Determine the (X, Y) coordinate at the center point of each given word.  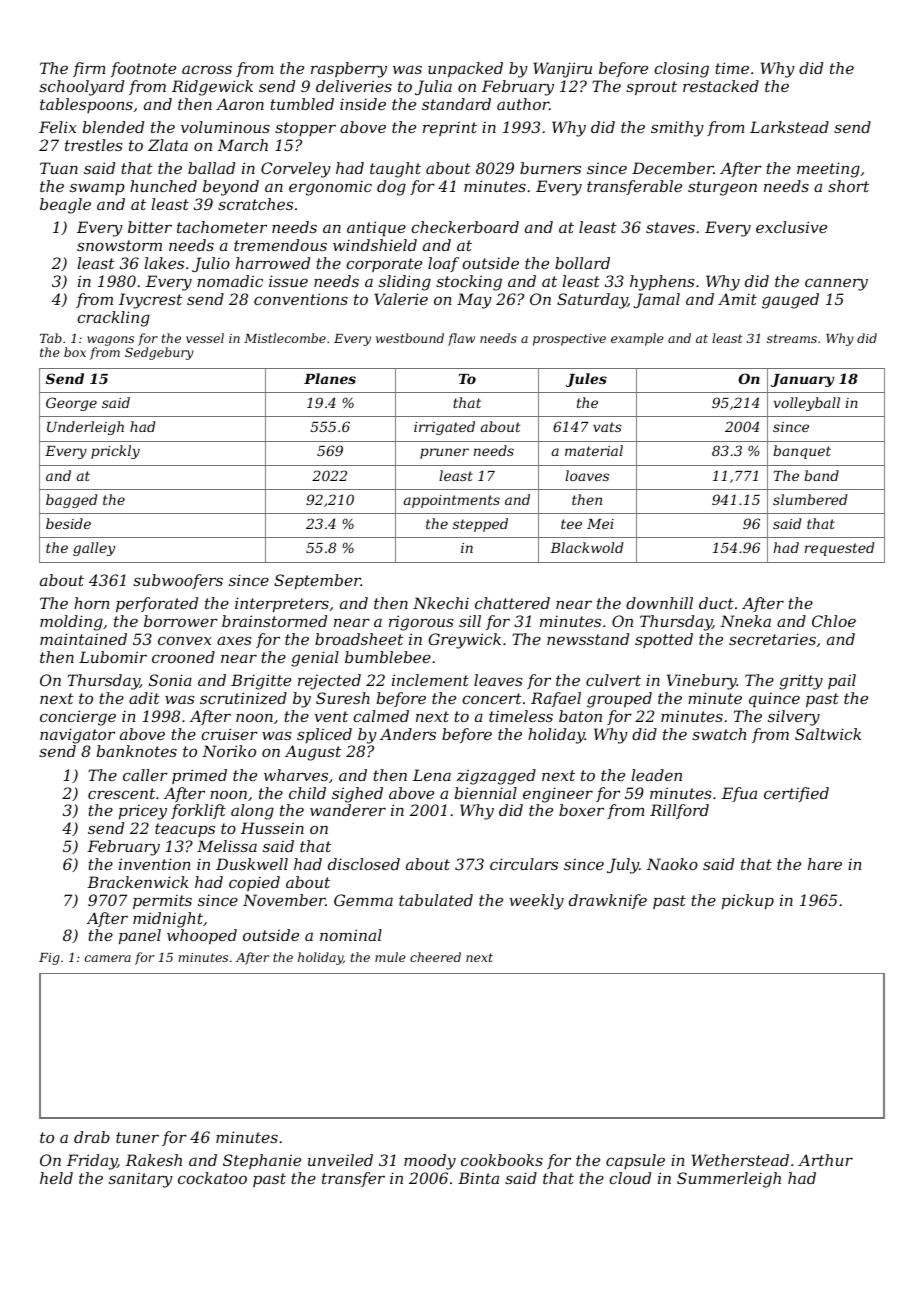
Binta (478, 1178)
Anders (408, 734)
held (56, 1178)
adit (144, 698)
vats (607, 427)
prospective (569, 340)
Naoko (672, 864)
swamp (97, 189)
